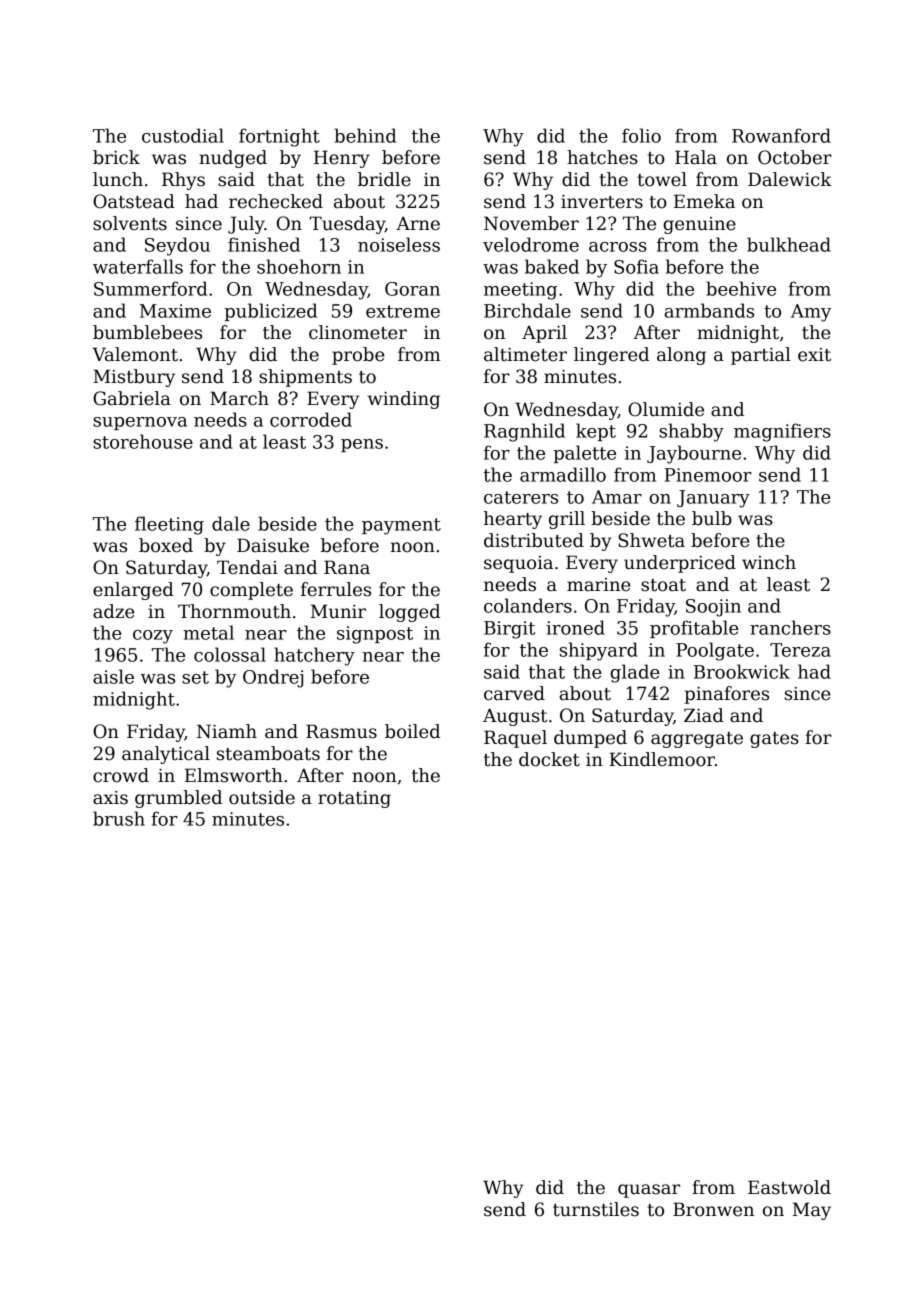 This screenshot has height=1314, width=924. Describe the element at coordinates (401, 526) in the screenshot. I see `payment` at that location.
